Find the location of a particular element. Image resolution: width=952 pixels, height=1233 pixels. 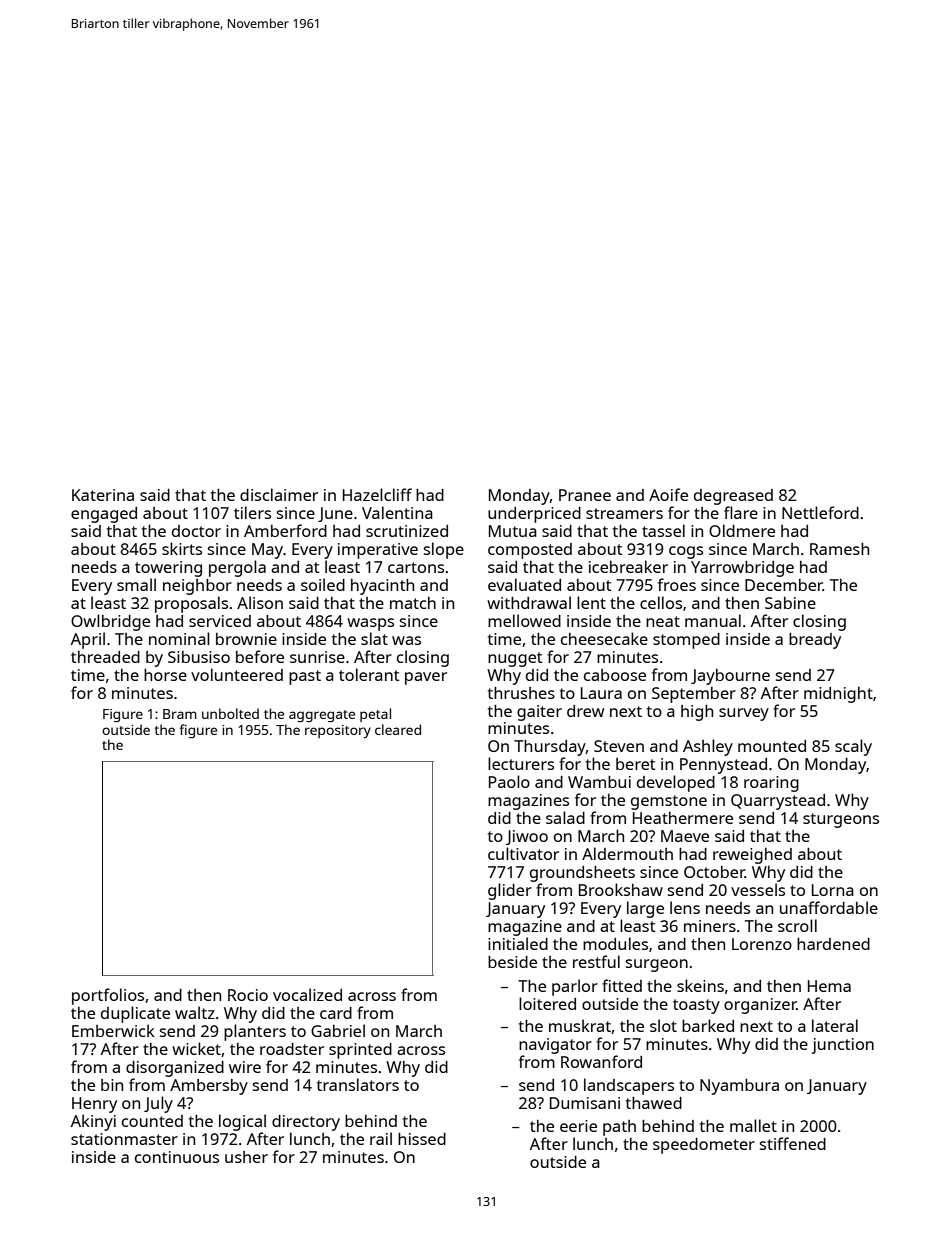

usher is located at coordinates (246, 1157).
